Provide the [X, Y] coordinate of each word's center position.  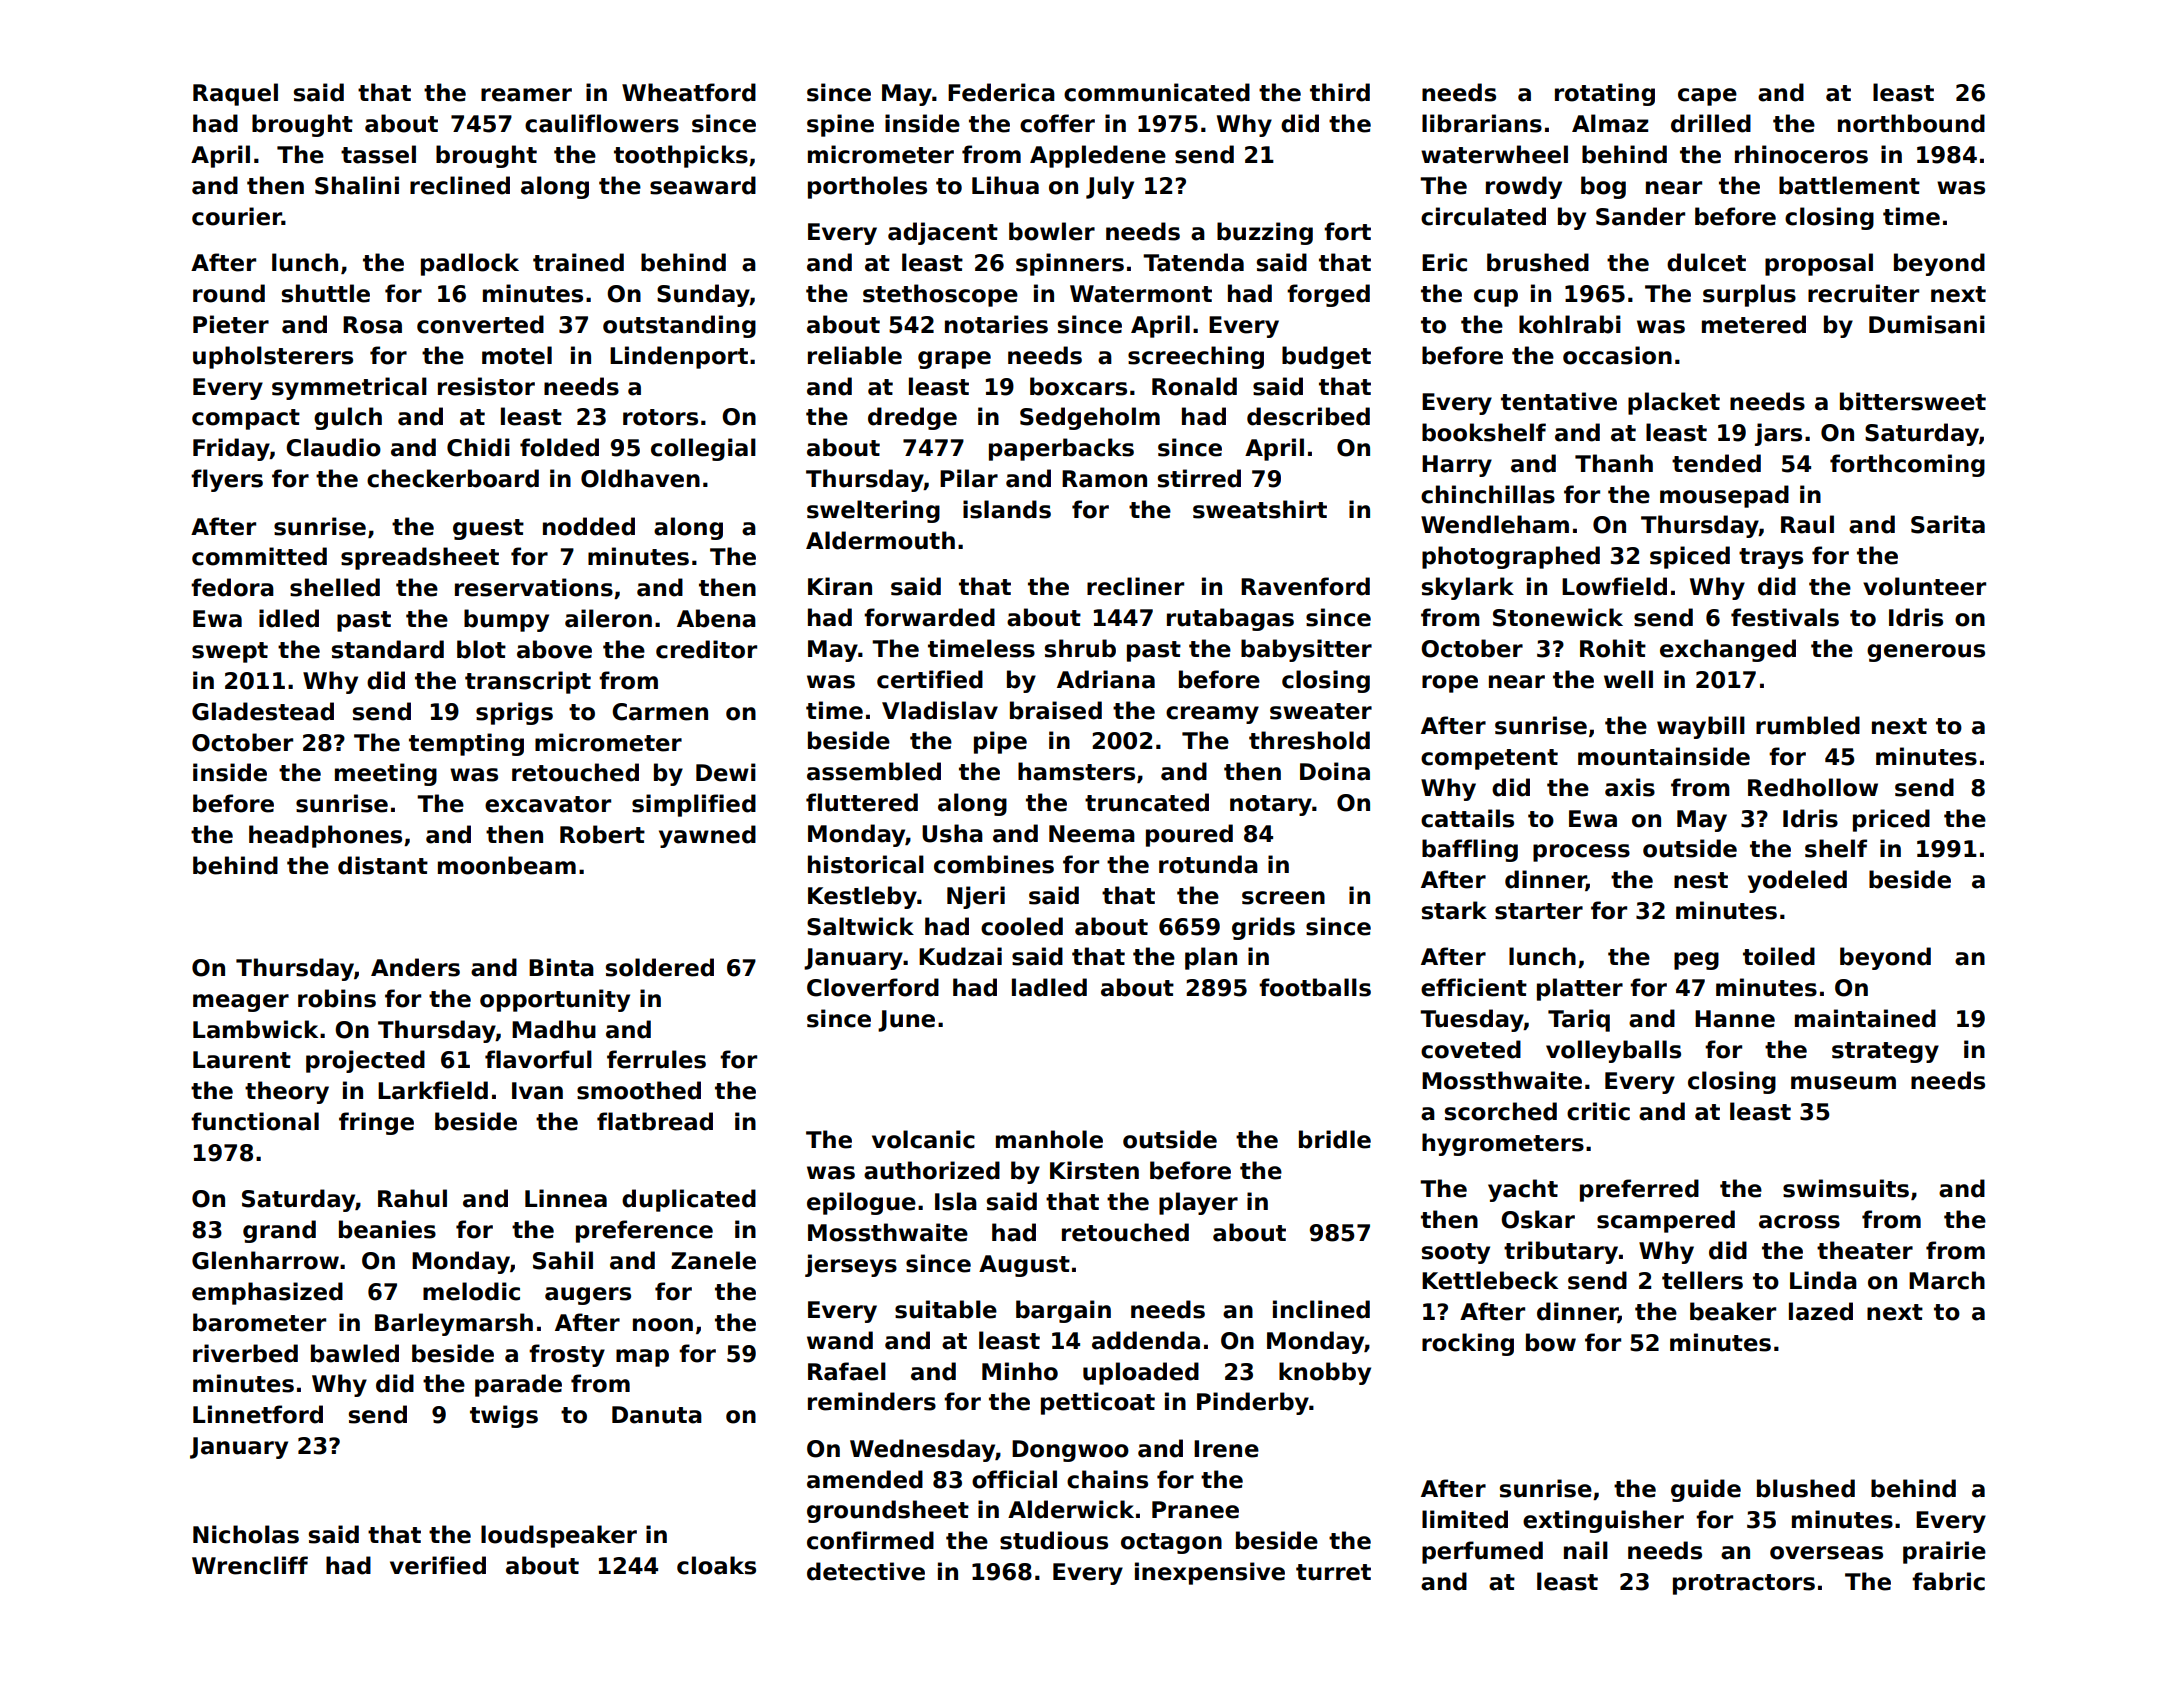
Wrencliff [250, 1565]
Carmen [660, 712]
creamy [1212, 715]
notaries [996, 324]
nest [1701, 880]
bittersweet [1913, 401]
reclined [460, 185]
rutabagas [1230, 619]
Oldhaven [640, 478]
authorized [932, 1170]
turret [1333, 1572]
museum [1843, 1083]
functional [255, 1121]
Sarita [1948, 524]
